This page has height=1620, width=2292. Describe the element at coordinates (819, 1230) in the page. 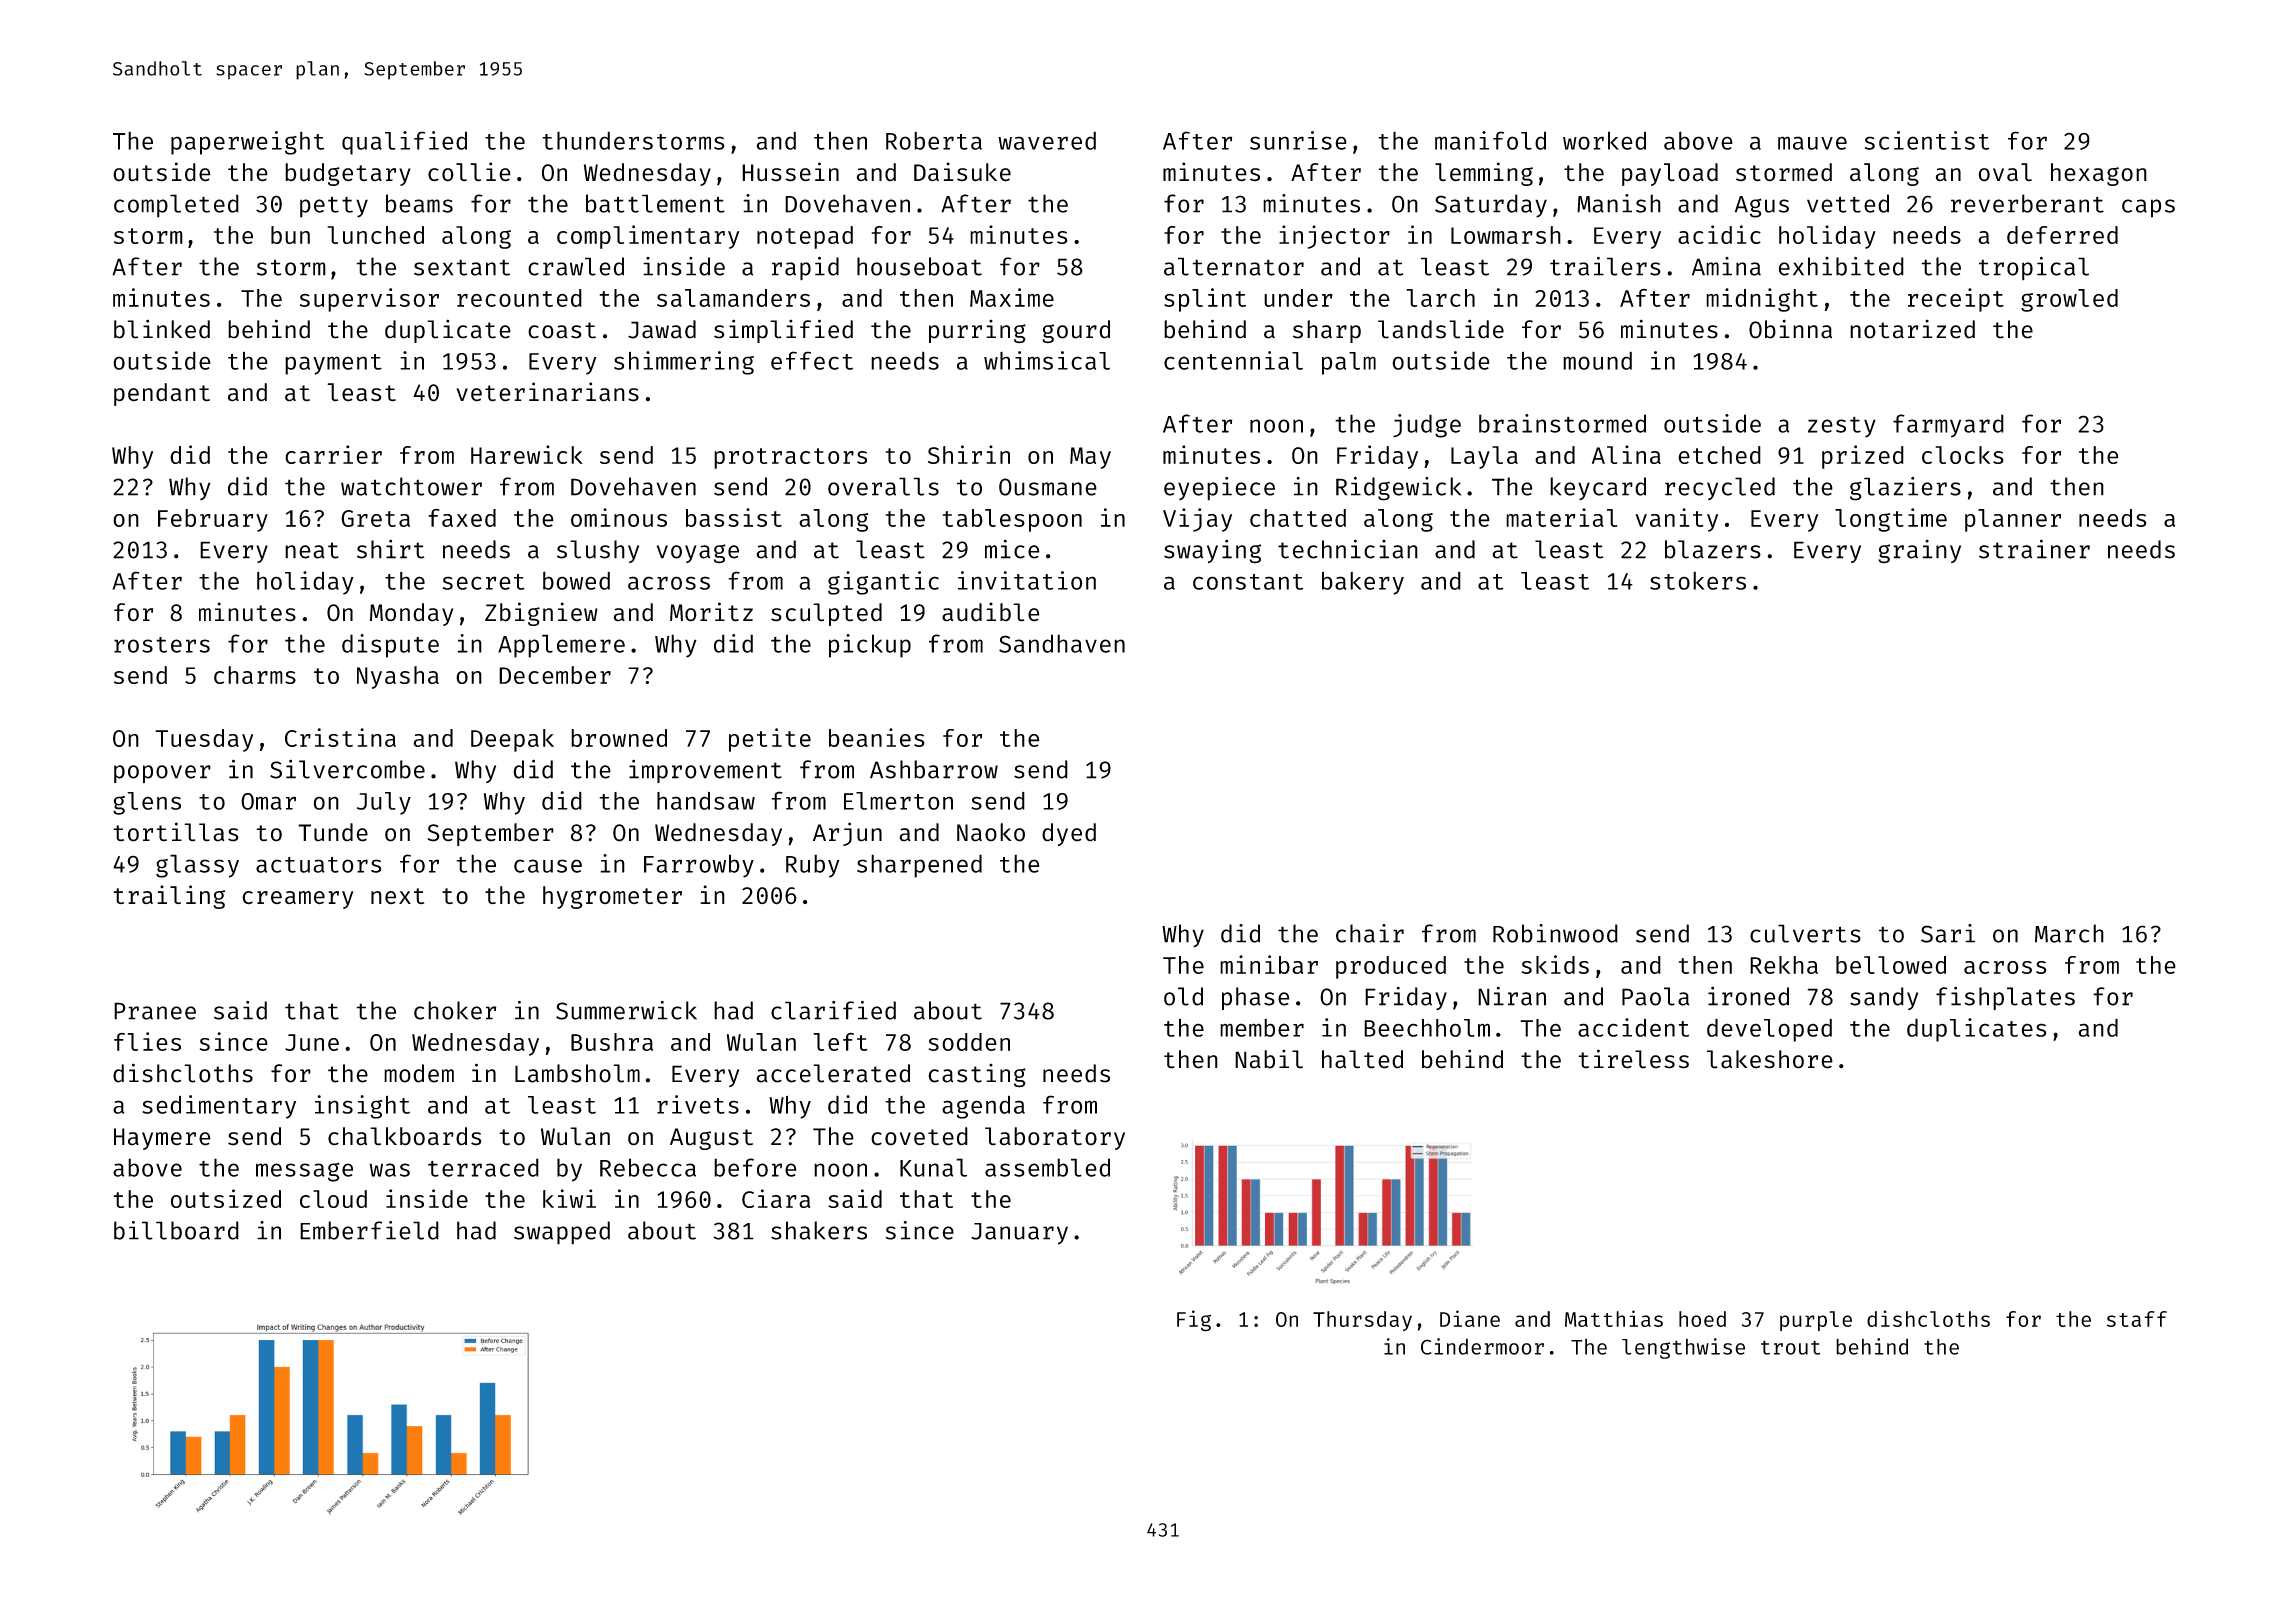

I see `shakers` at that location.
